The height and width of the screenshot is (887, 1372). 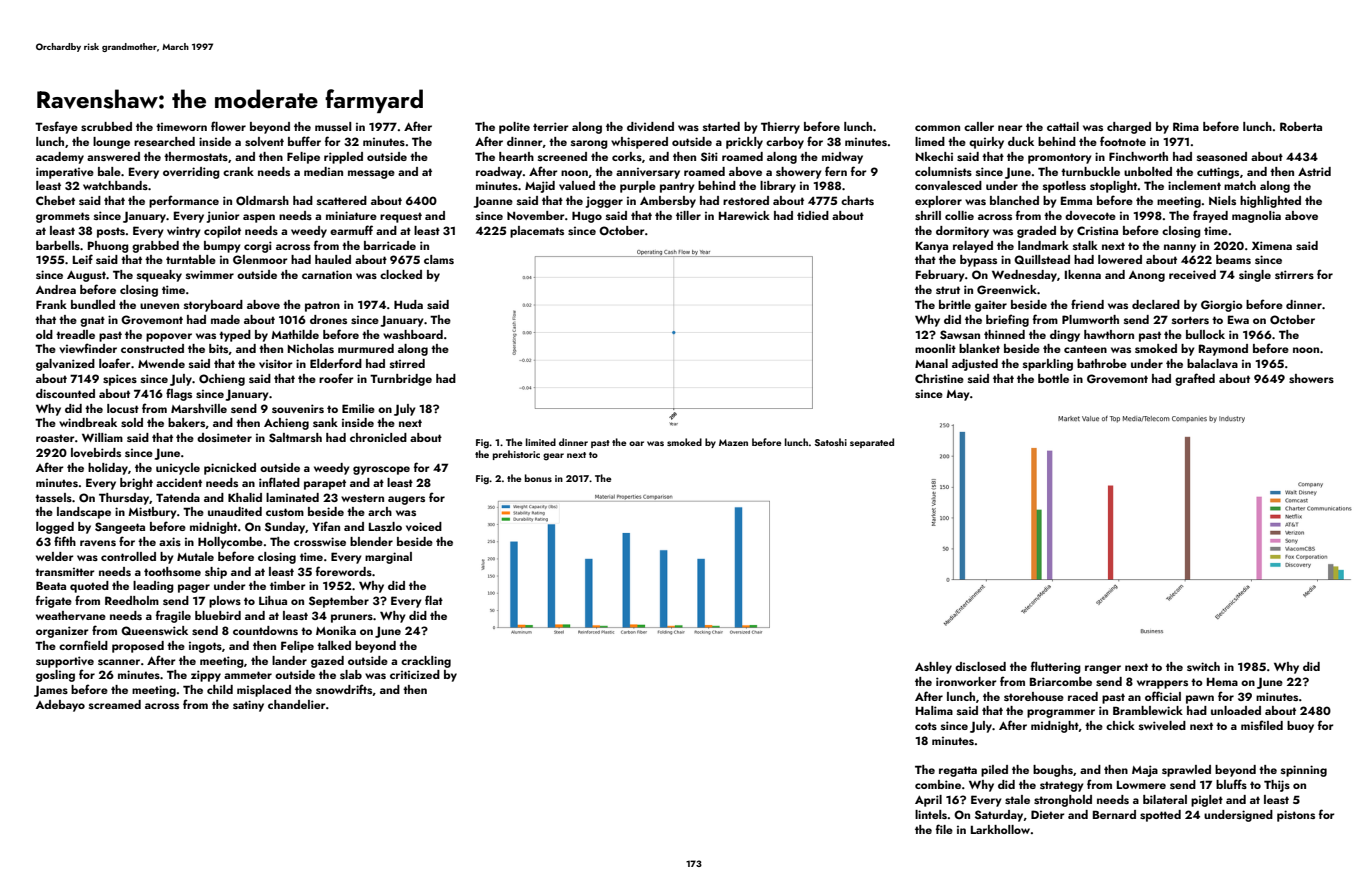 I want to click on dividend, so click(x=650, y=126).
